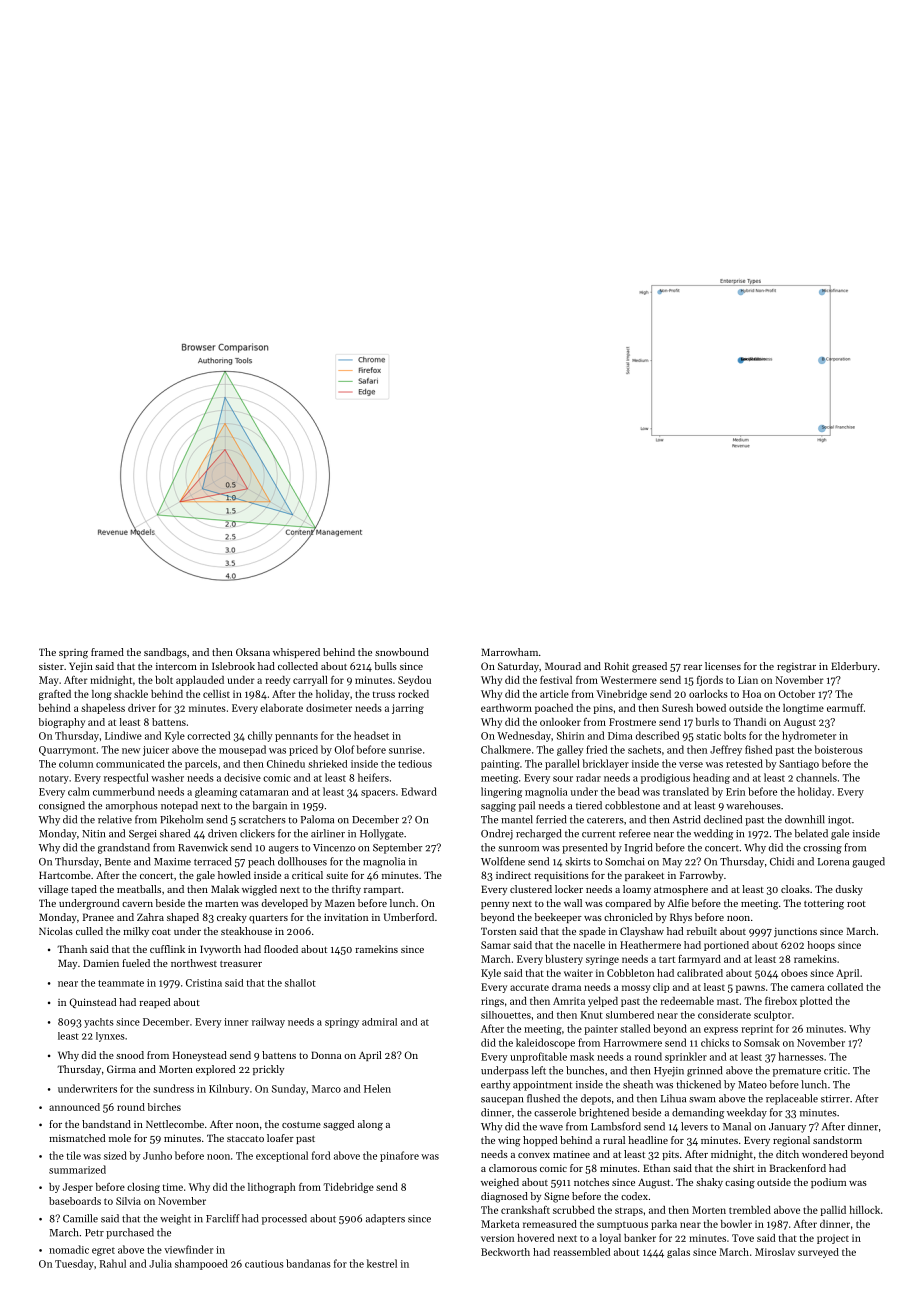 The width and height of the image is (924, 1308). What do you see at coordinates (589, 945) in the image?
I see `nacelle` at bounding box center [589, 945].
